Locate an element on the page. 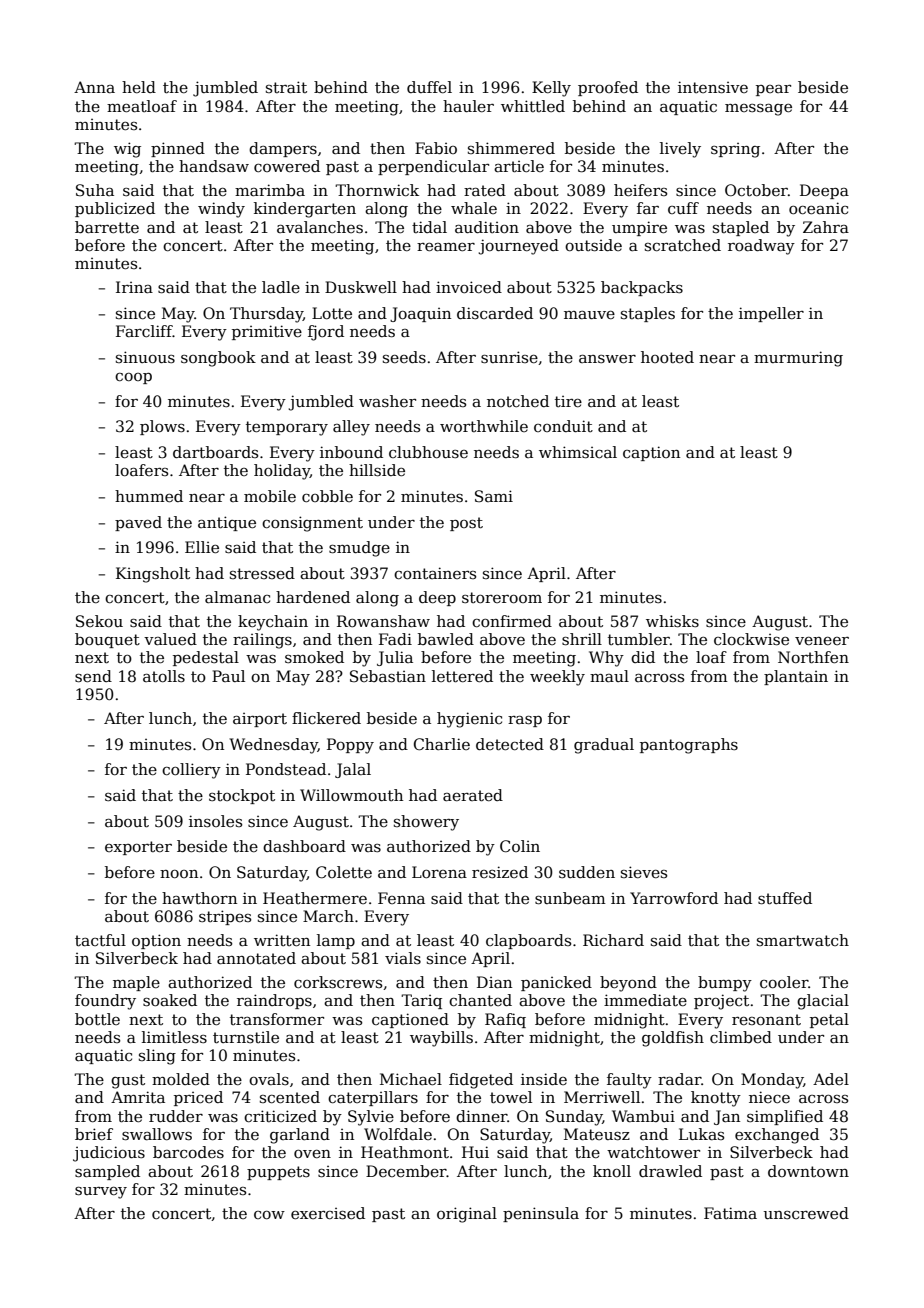 This page has height=1308, width=924. stuffed is located at coordinates (785, 898).
